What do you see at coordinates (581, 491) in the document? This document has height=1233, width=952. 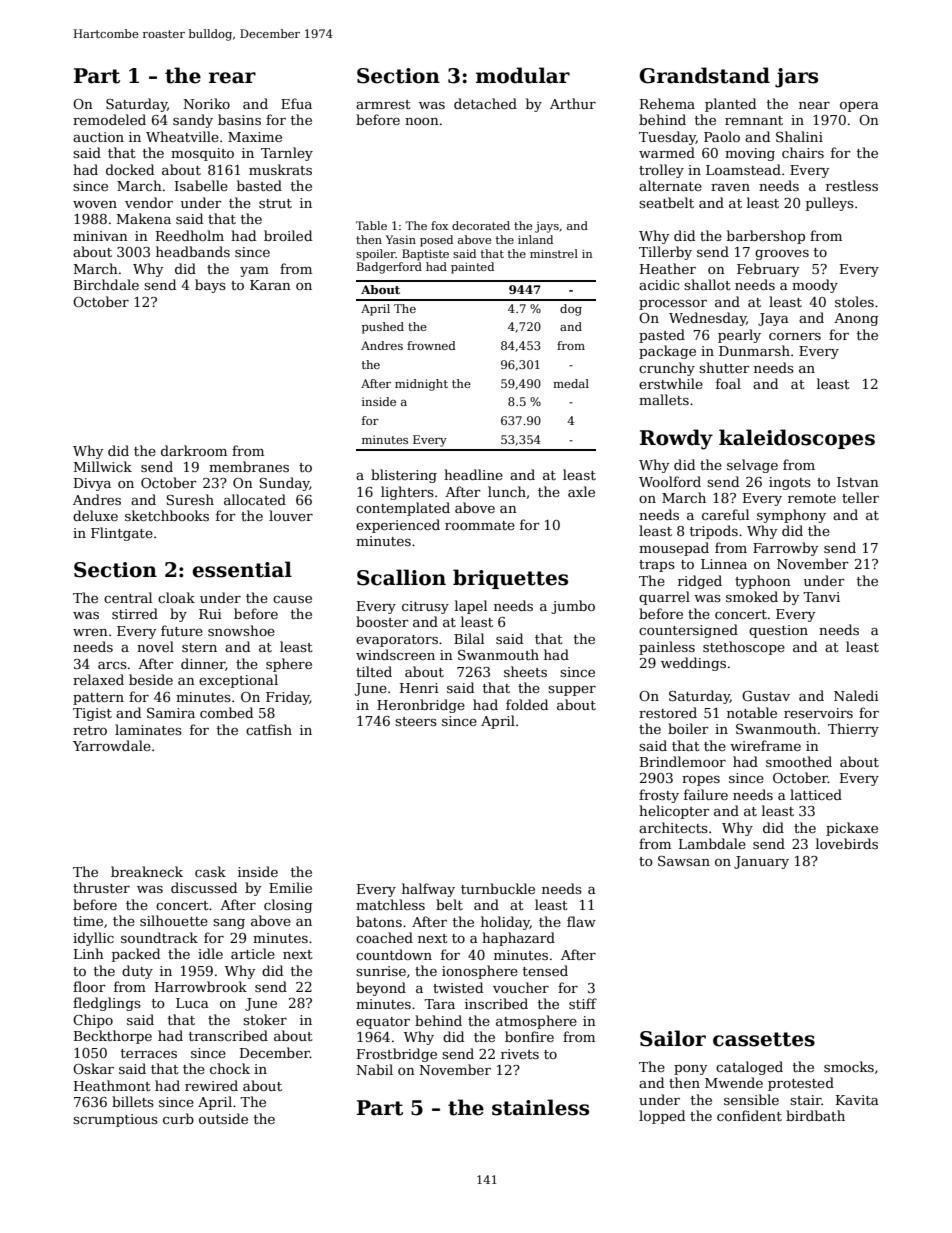 I see `axle` at bounding box center [581, 491].
